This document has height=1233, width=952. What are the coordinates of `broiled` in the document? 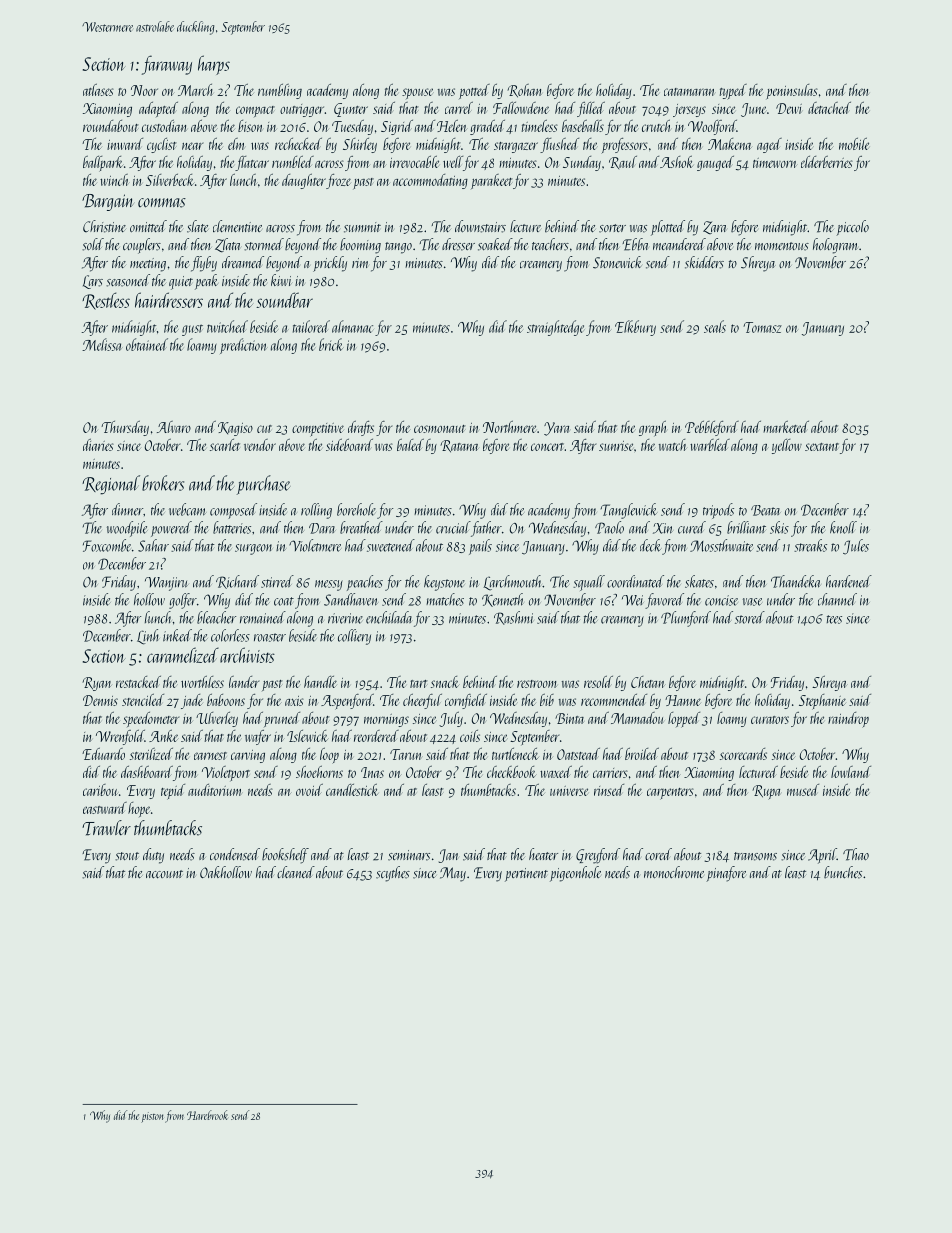 It's located at (642, 754).
